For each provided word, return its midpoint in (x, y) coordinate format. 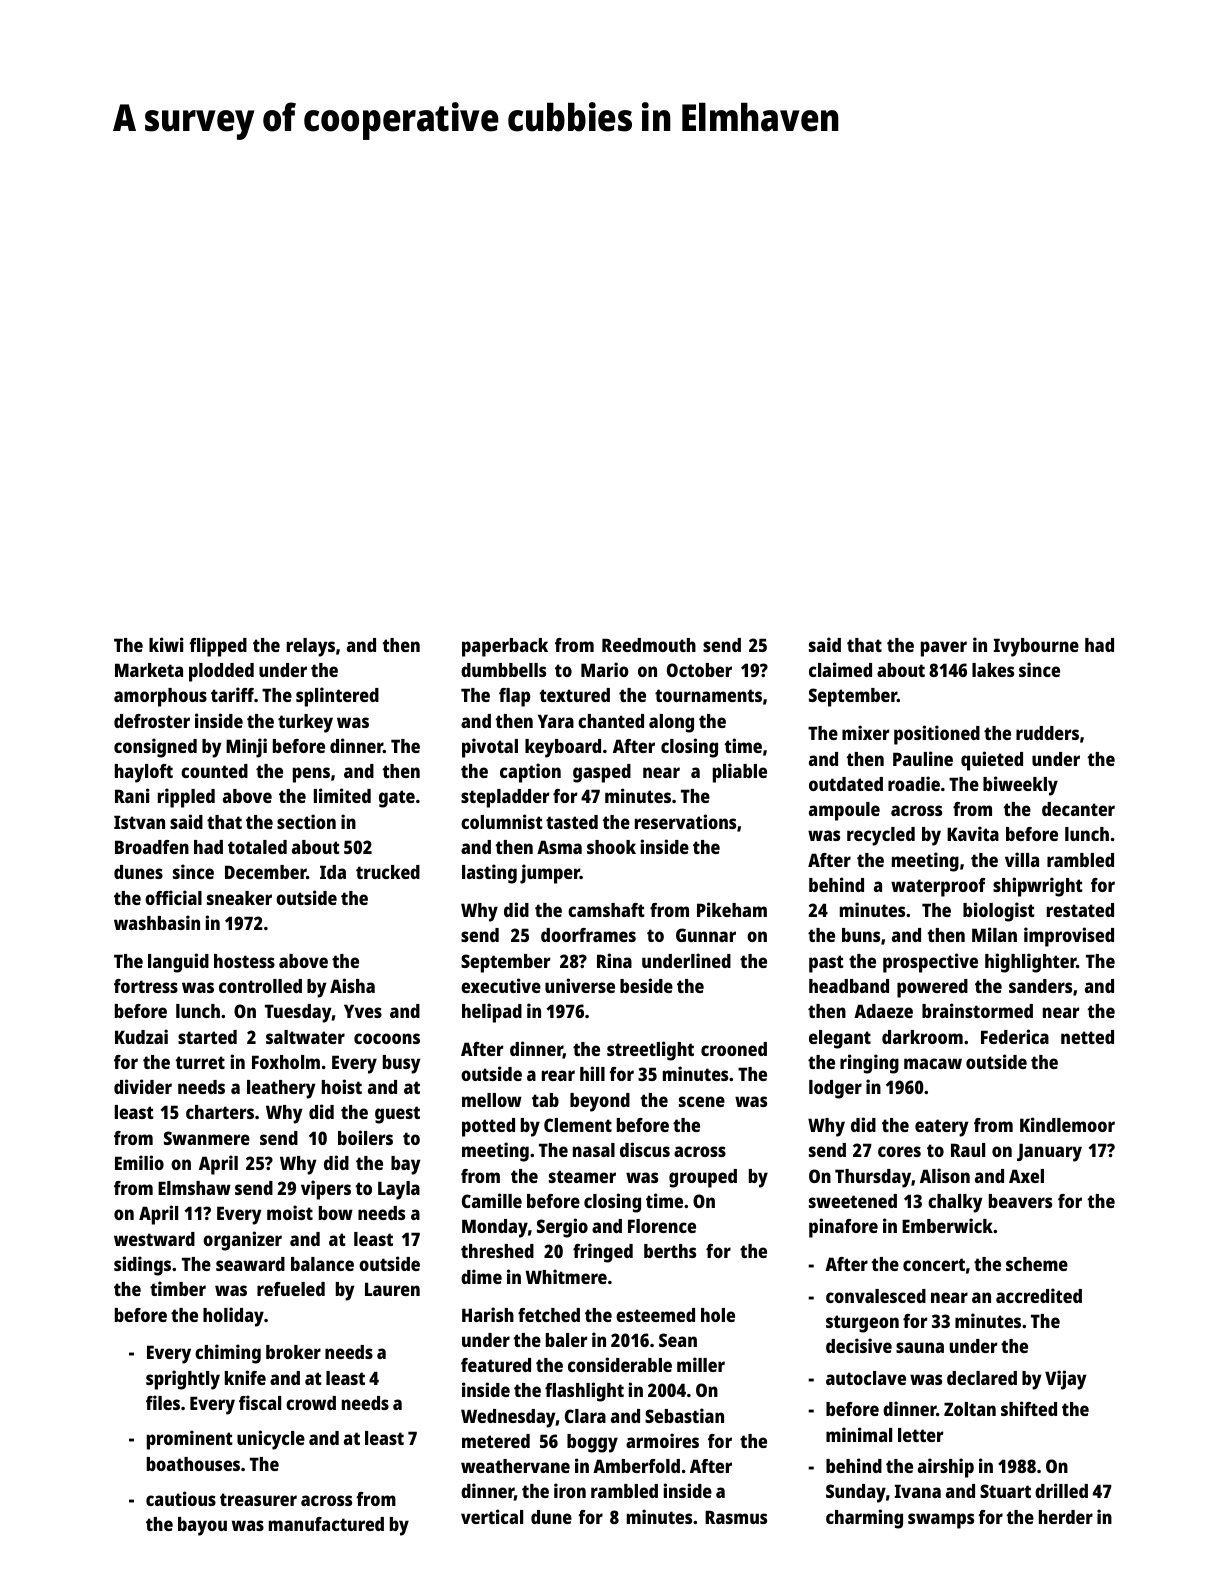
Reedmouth (649, 645)
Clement (578, 1125)
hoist (342, 1086)
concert (934, 1264)
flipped (218, 647)
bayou (202, 1526)
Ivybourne (1036, 647)
